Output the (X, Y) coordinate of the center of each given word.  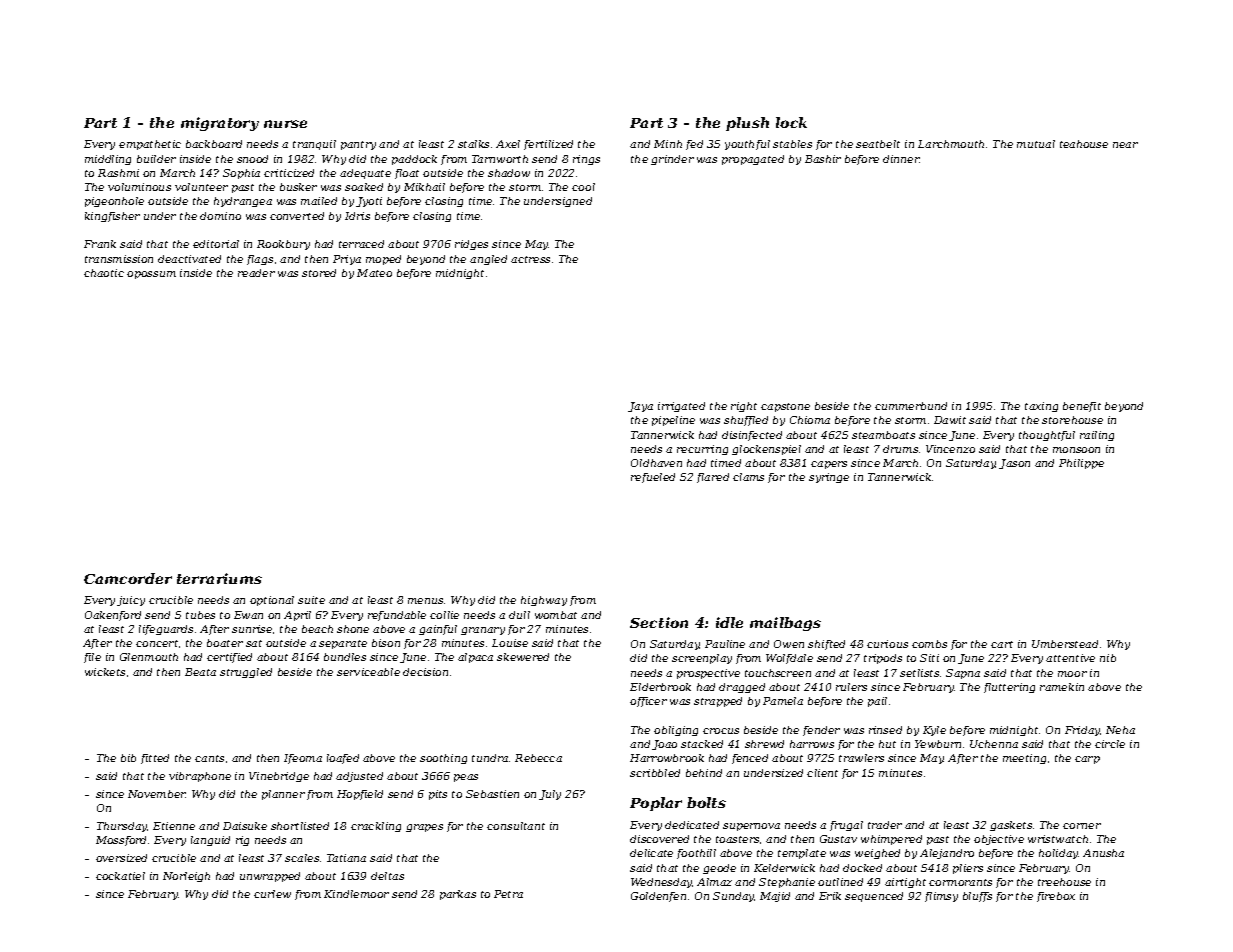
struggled (246, 673)
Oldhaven (656, 463)
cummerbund (911, 406)
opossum (151, 275)
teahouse (1084, 144)
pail (877, 702)
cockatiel (120, 876)
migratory (220, 124)
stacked (702, 744)
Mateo (374, 273)
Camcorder (128, 578)
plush (747, 124)
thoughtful (1047, 436)
